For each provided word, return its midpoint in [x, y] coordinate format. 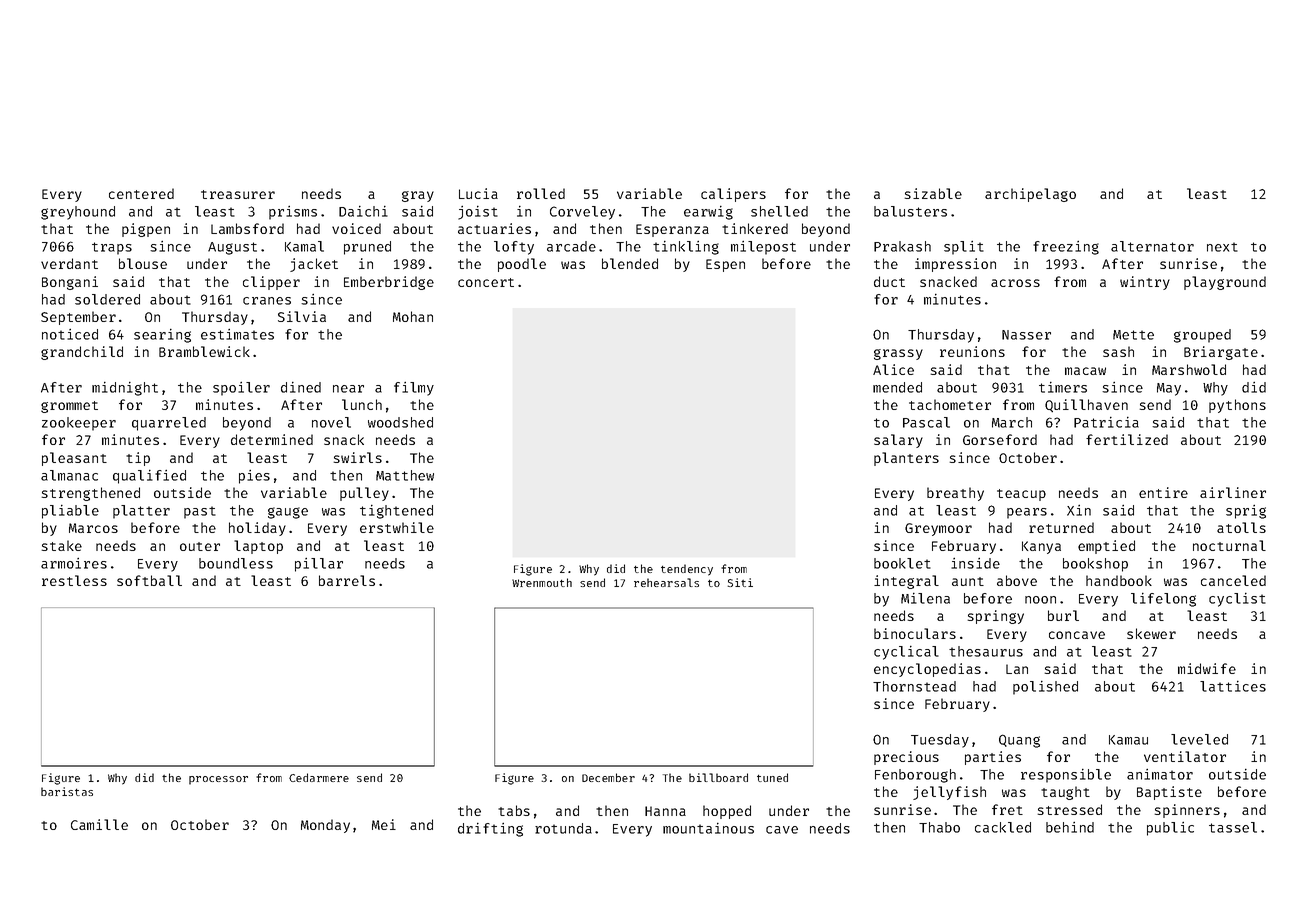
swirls [358, 457]
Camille [99, 824]
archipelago [1030, 195]
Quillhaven [1086, 406]
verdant [69, 263]
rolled [541, 193]
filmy [414, 389]
